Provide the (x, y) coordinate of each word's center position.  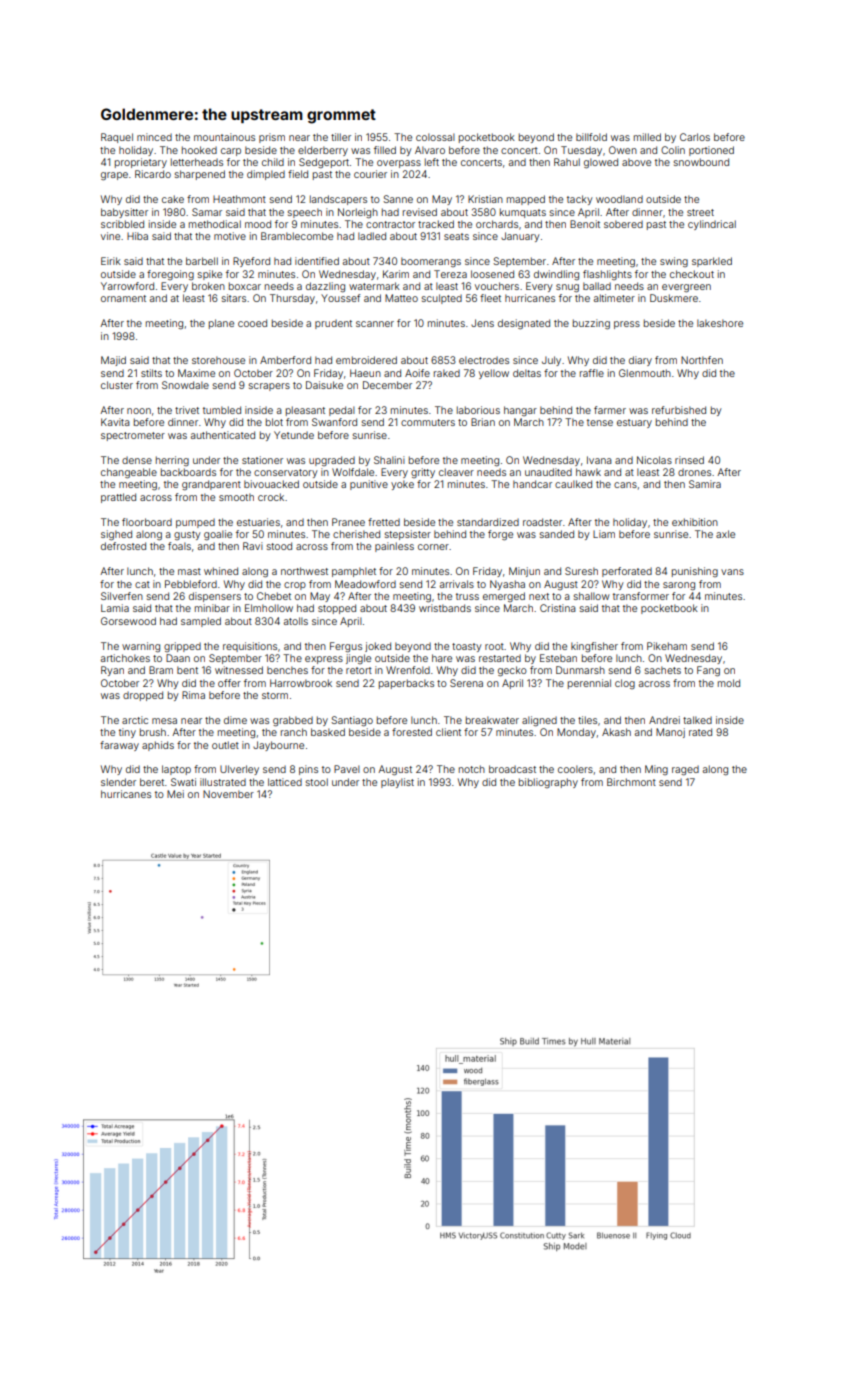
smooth (236, 497)
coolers (575, 769)
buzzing (591, 324)
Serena (466, 683)
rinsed (689, 460)
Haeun (365, 373)
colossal (435, 137)
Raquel (117, 138)
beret (152, 782)
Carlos (695, 137)
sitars (234, 298)
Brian (483, 422)
